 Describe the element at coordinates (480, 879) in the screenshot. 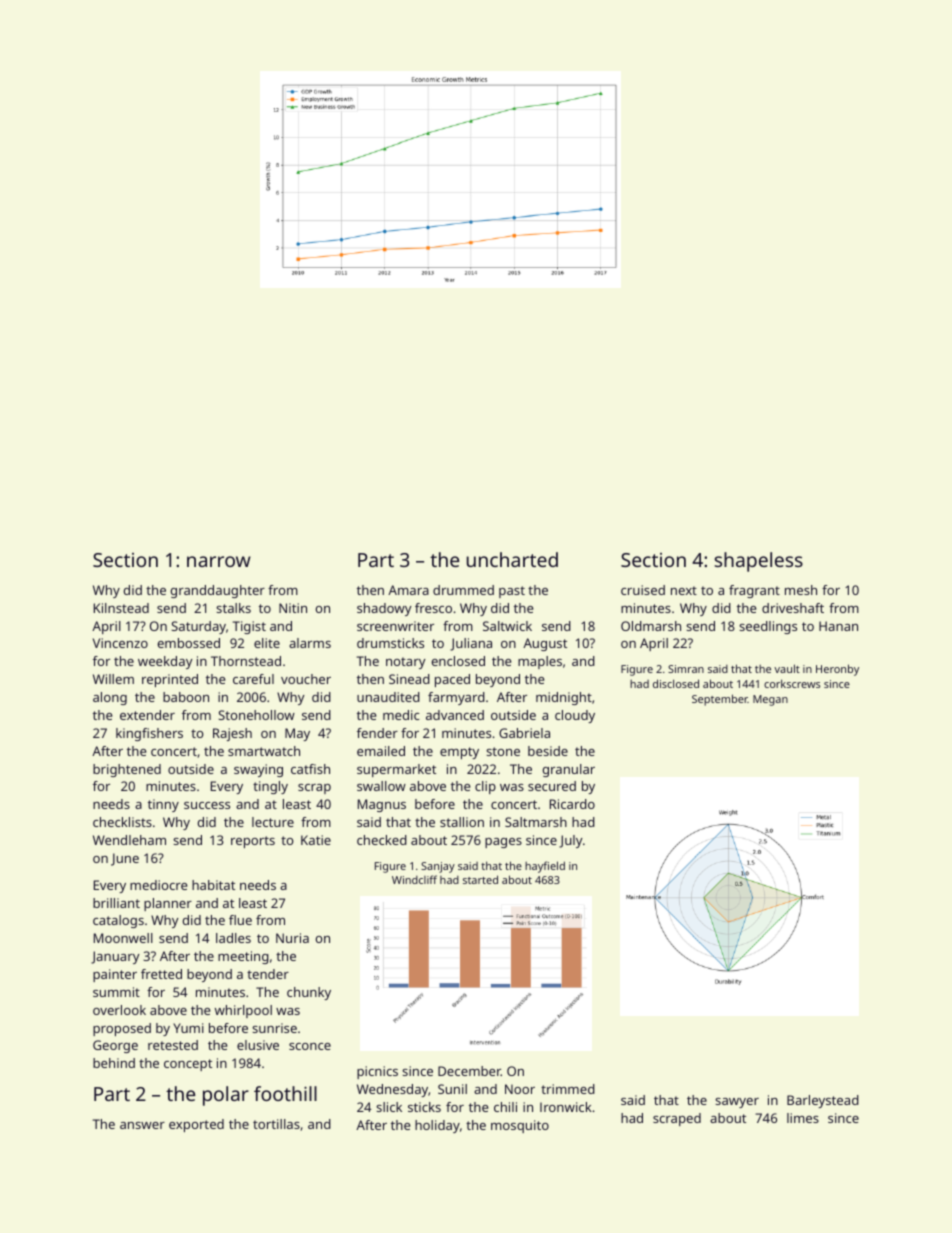

I see `started` at that location.
